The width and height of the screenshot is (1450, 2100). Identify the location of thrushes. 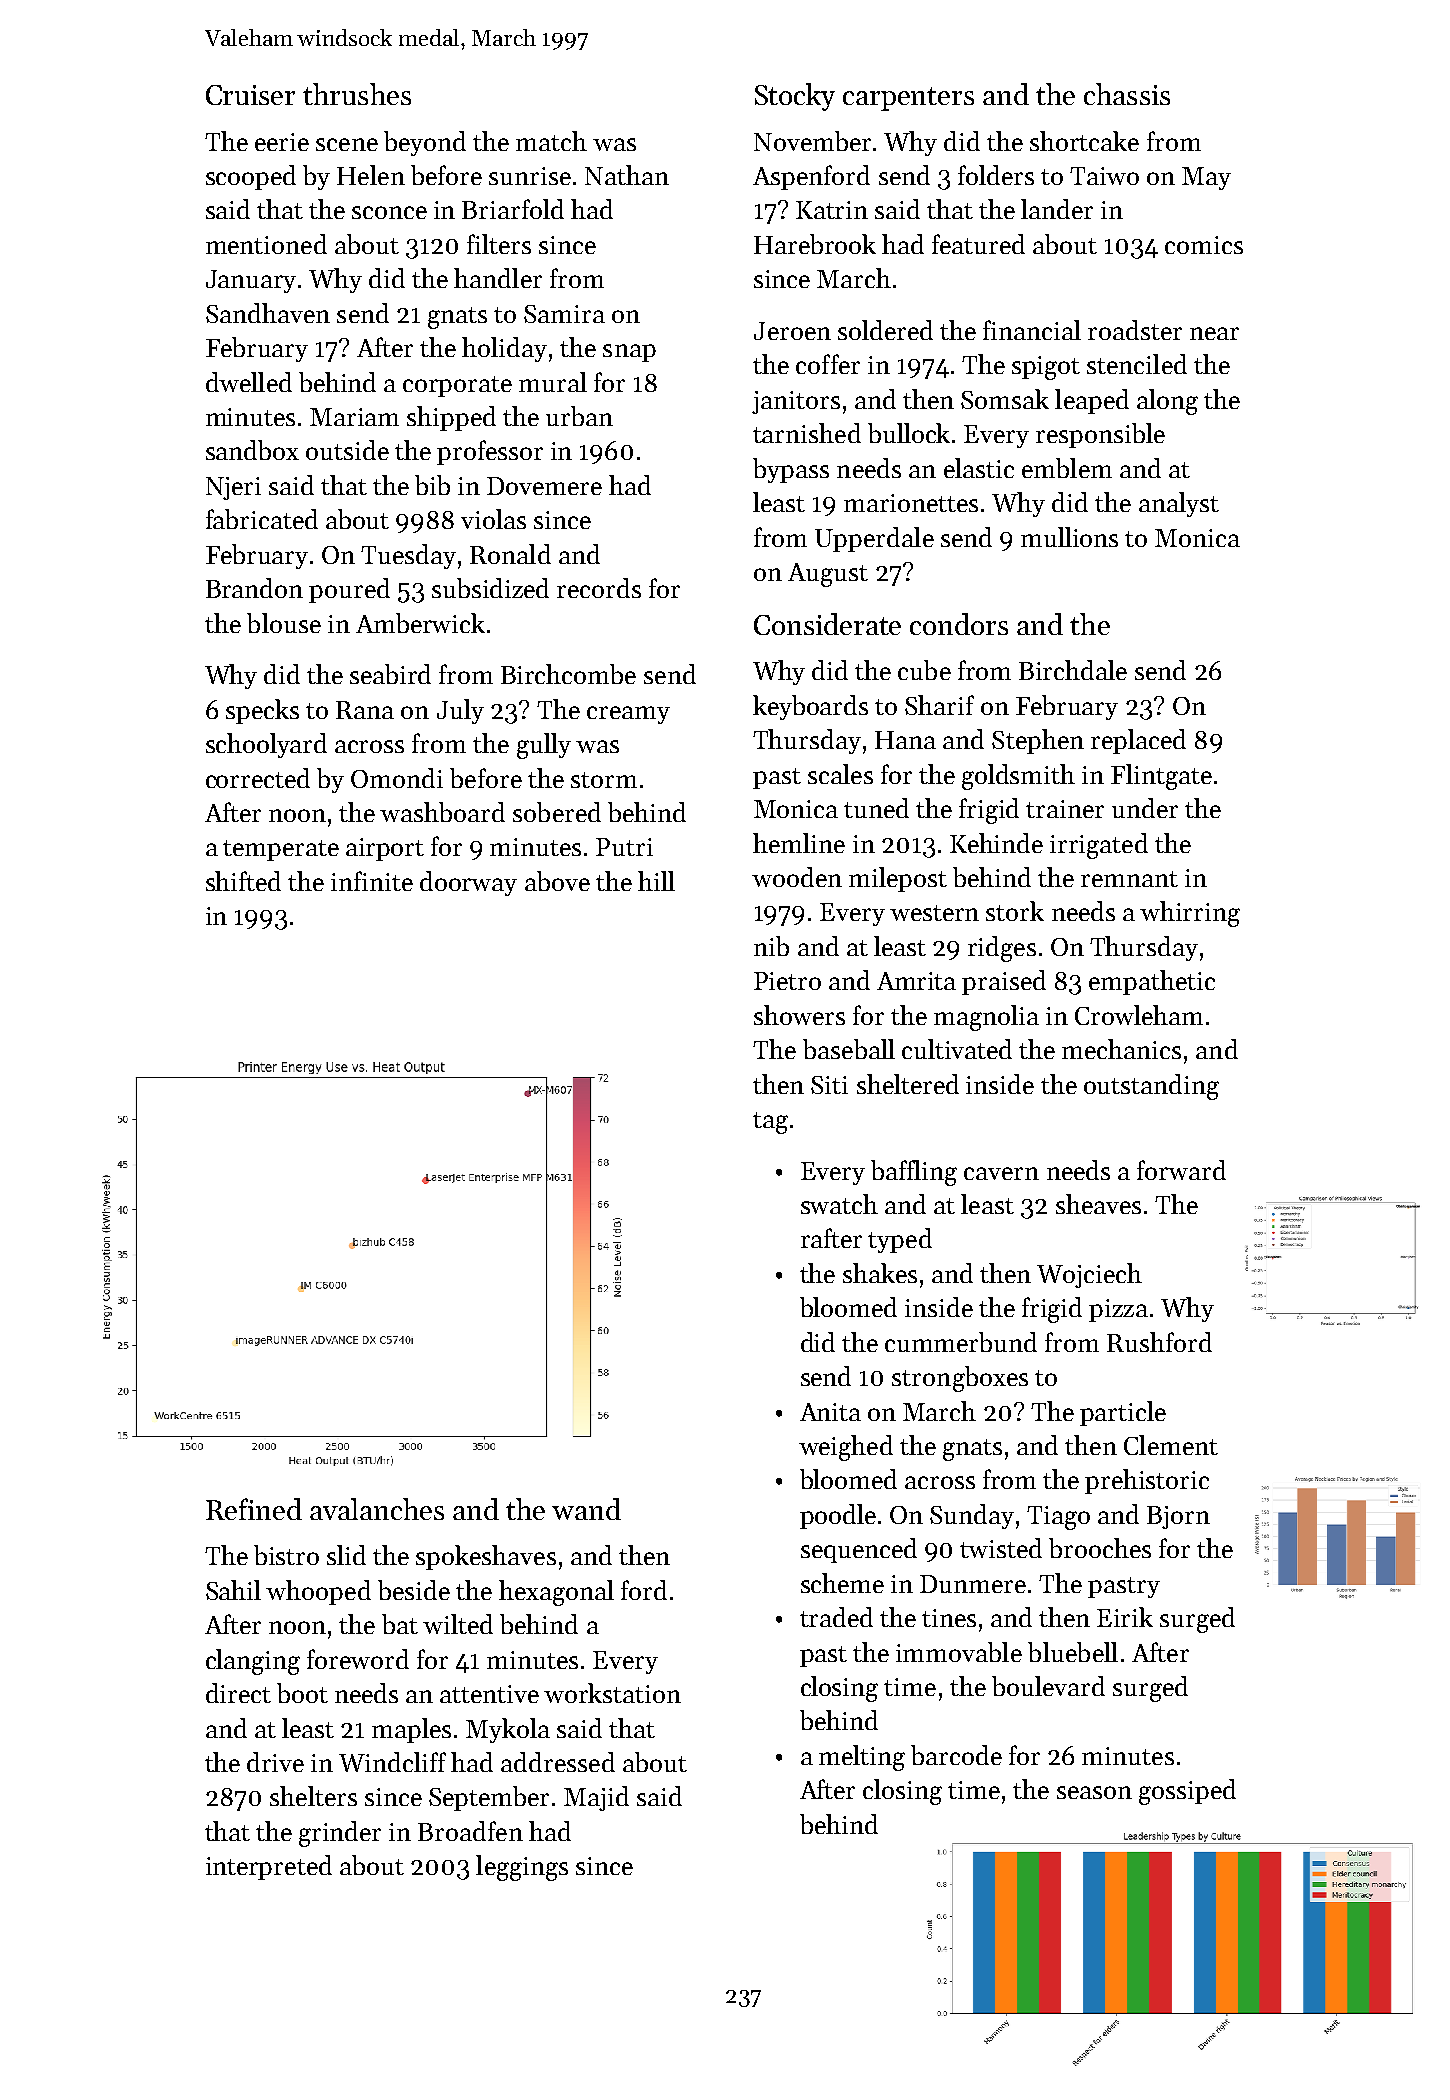
(357, 94).
